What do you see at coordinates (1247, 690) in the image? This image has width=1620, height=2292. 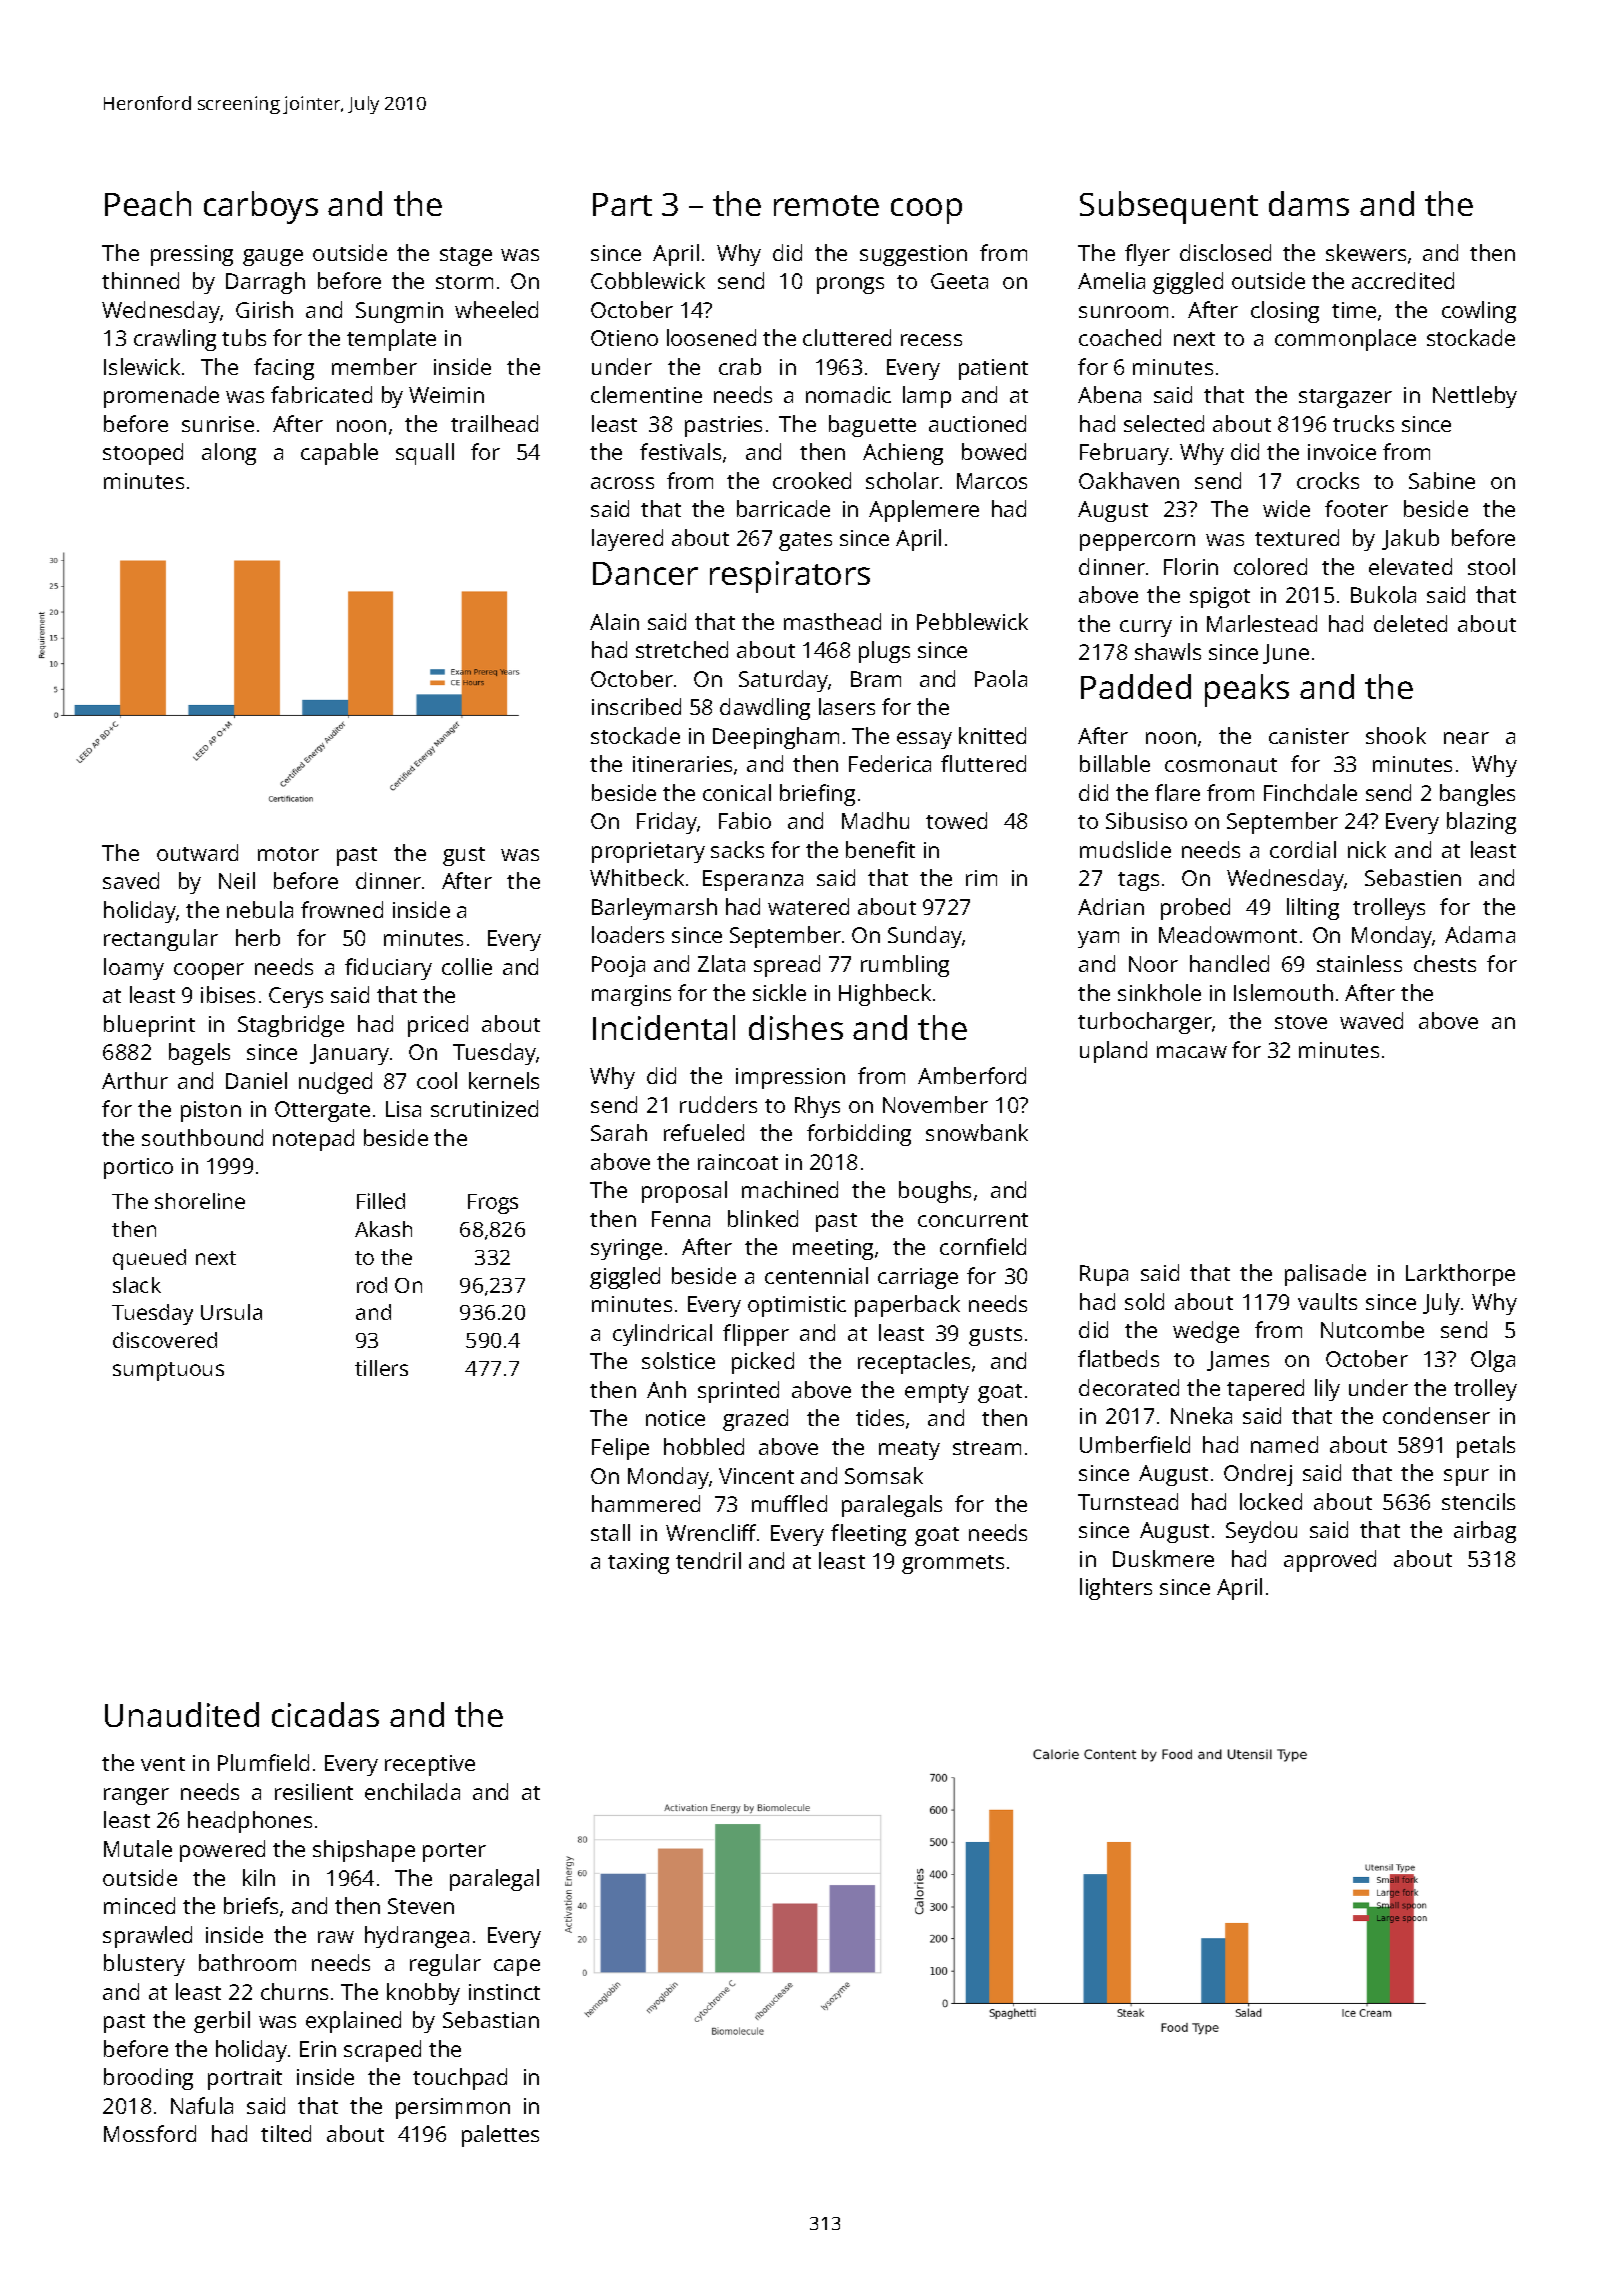 I see `peaks` at bounding box center [1247, 690].
